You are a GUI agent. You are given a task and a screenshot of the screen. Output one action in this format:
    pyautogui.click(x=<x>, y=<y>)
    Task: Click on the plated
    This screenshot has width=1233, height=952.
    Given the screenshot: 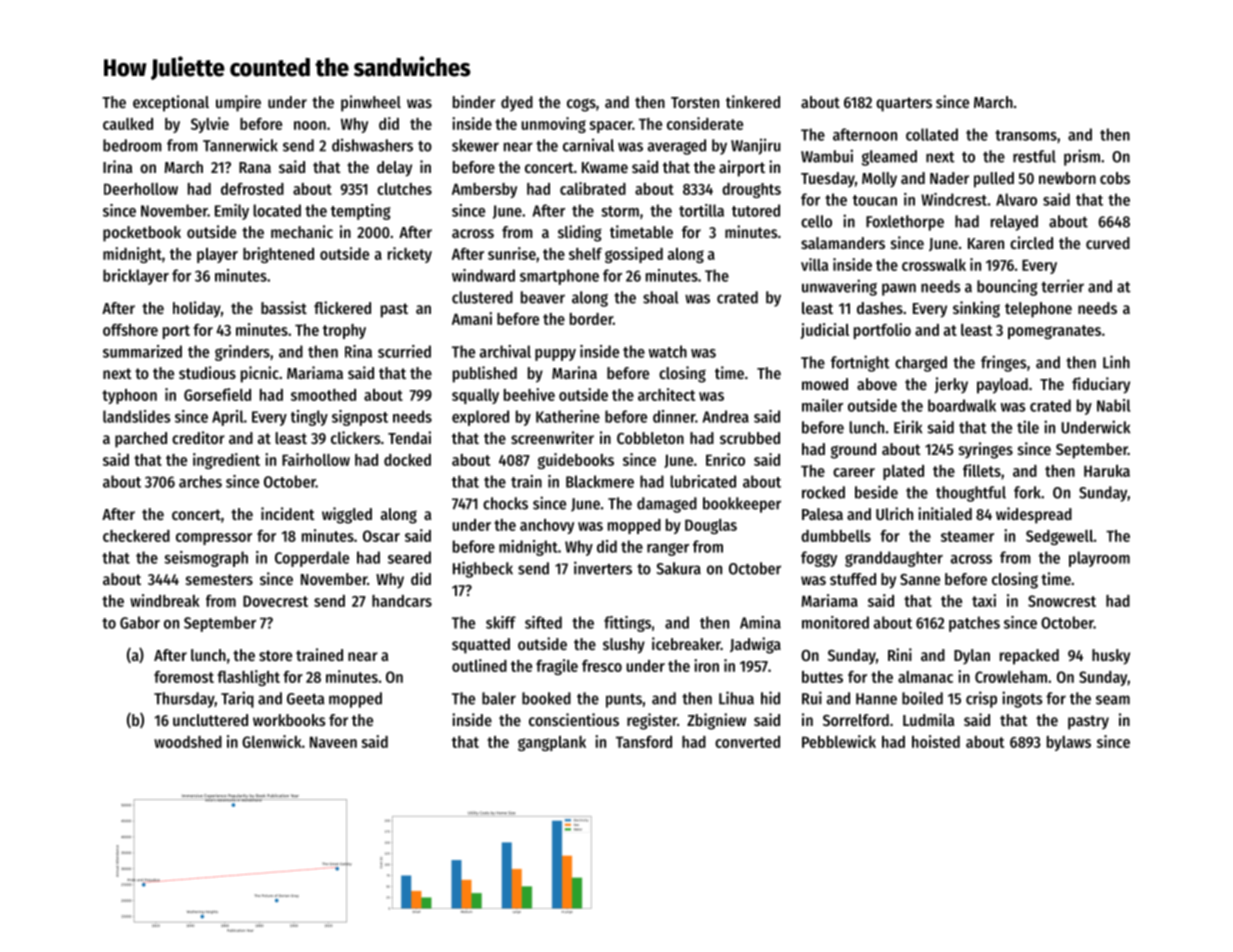 What is the action you would take?
    pyautogui.click(x=903, y=472)
